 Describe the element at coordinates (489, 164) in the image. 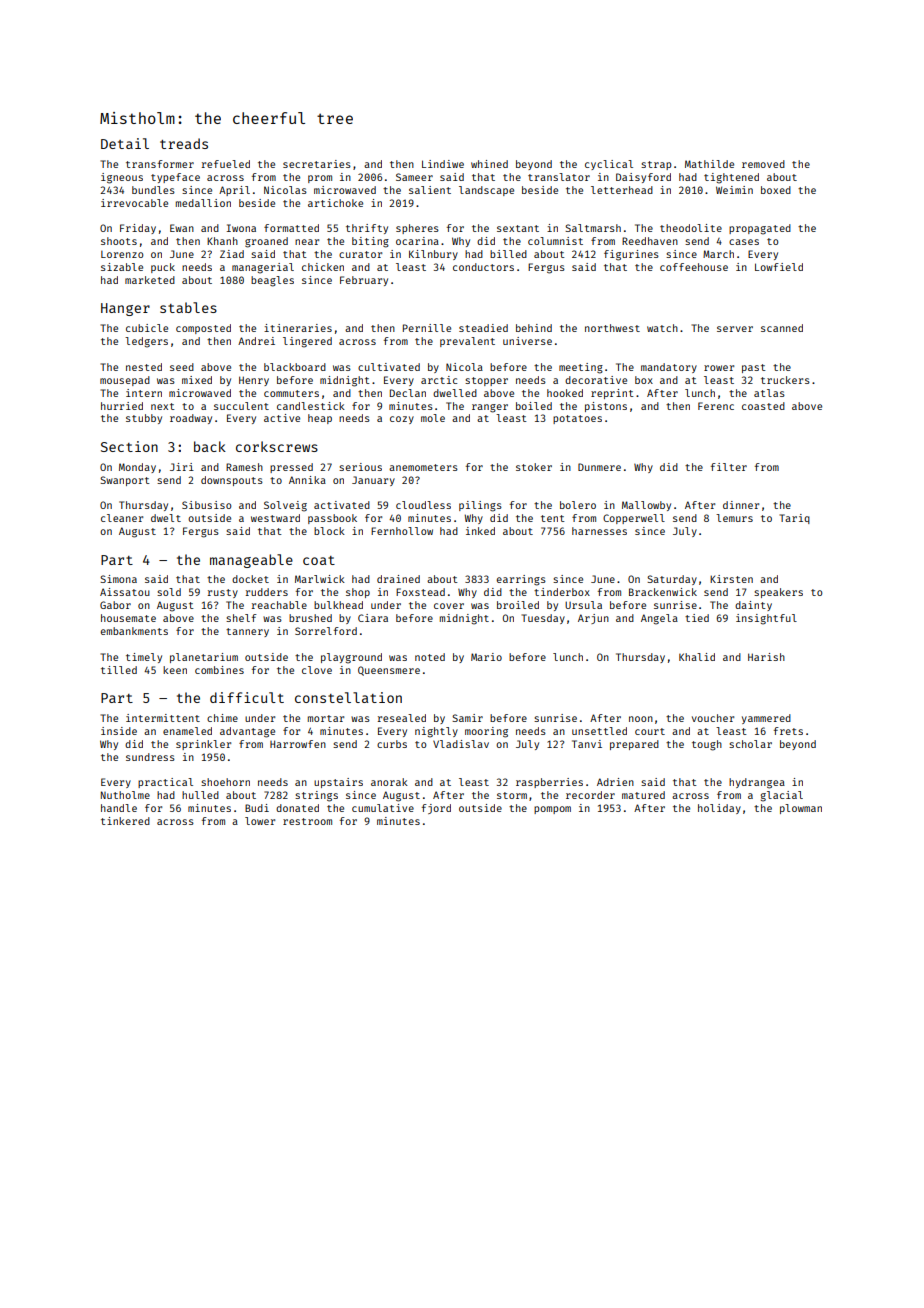

I see `whined` at that location.
